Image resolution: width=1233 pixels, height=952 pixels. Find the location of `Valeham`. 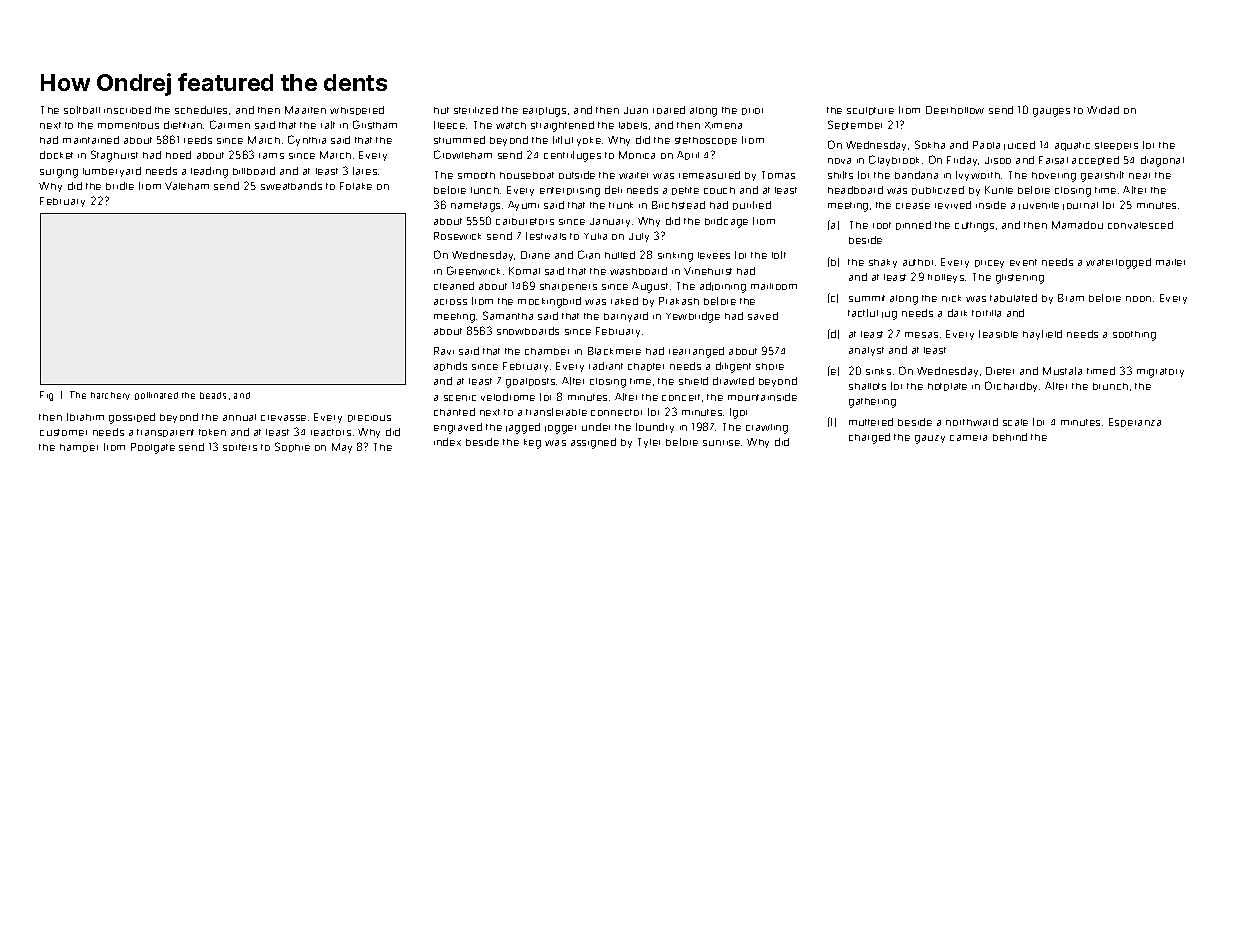

Valeham is located at coordinates (187, 186).
